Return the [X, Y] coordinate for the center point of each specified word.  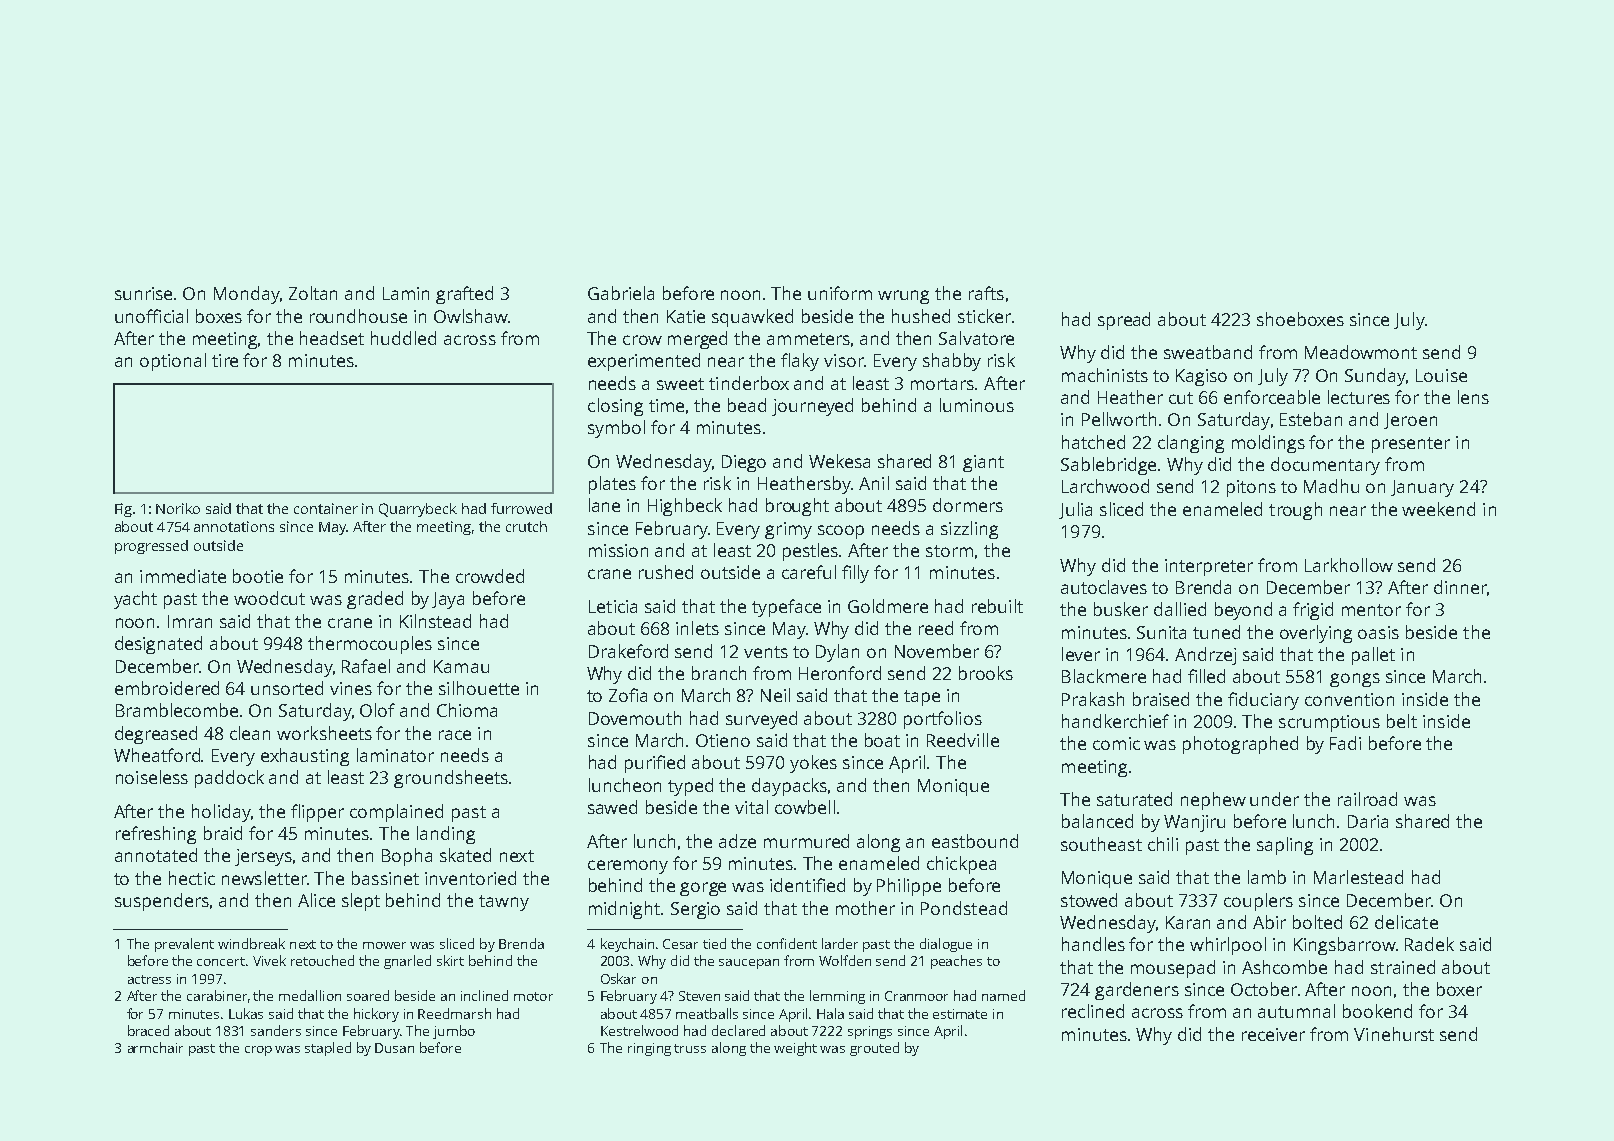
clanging [1191, 444]
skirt [450, 960]
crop [258, 1051]
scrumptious [1329, 723]
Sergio [695, 910]
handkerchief [1115, 721]
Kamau [461, 666]
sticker [984, 316]
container [326, 508]
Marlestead [1358, 877]
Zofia [628, 695]
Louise [1441, 375]
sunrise [143, 293]
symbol [616, 429]
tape [922, 698]
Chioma [467, 710]
